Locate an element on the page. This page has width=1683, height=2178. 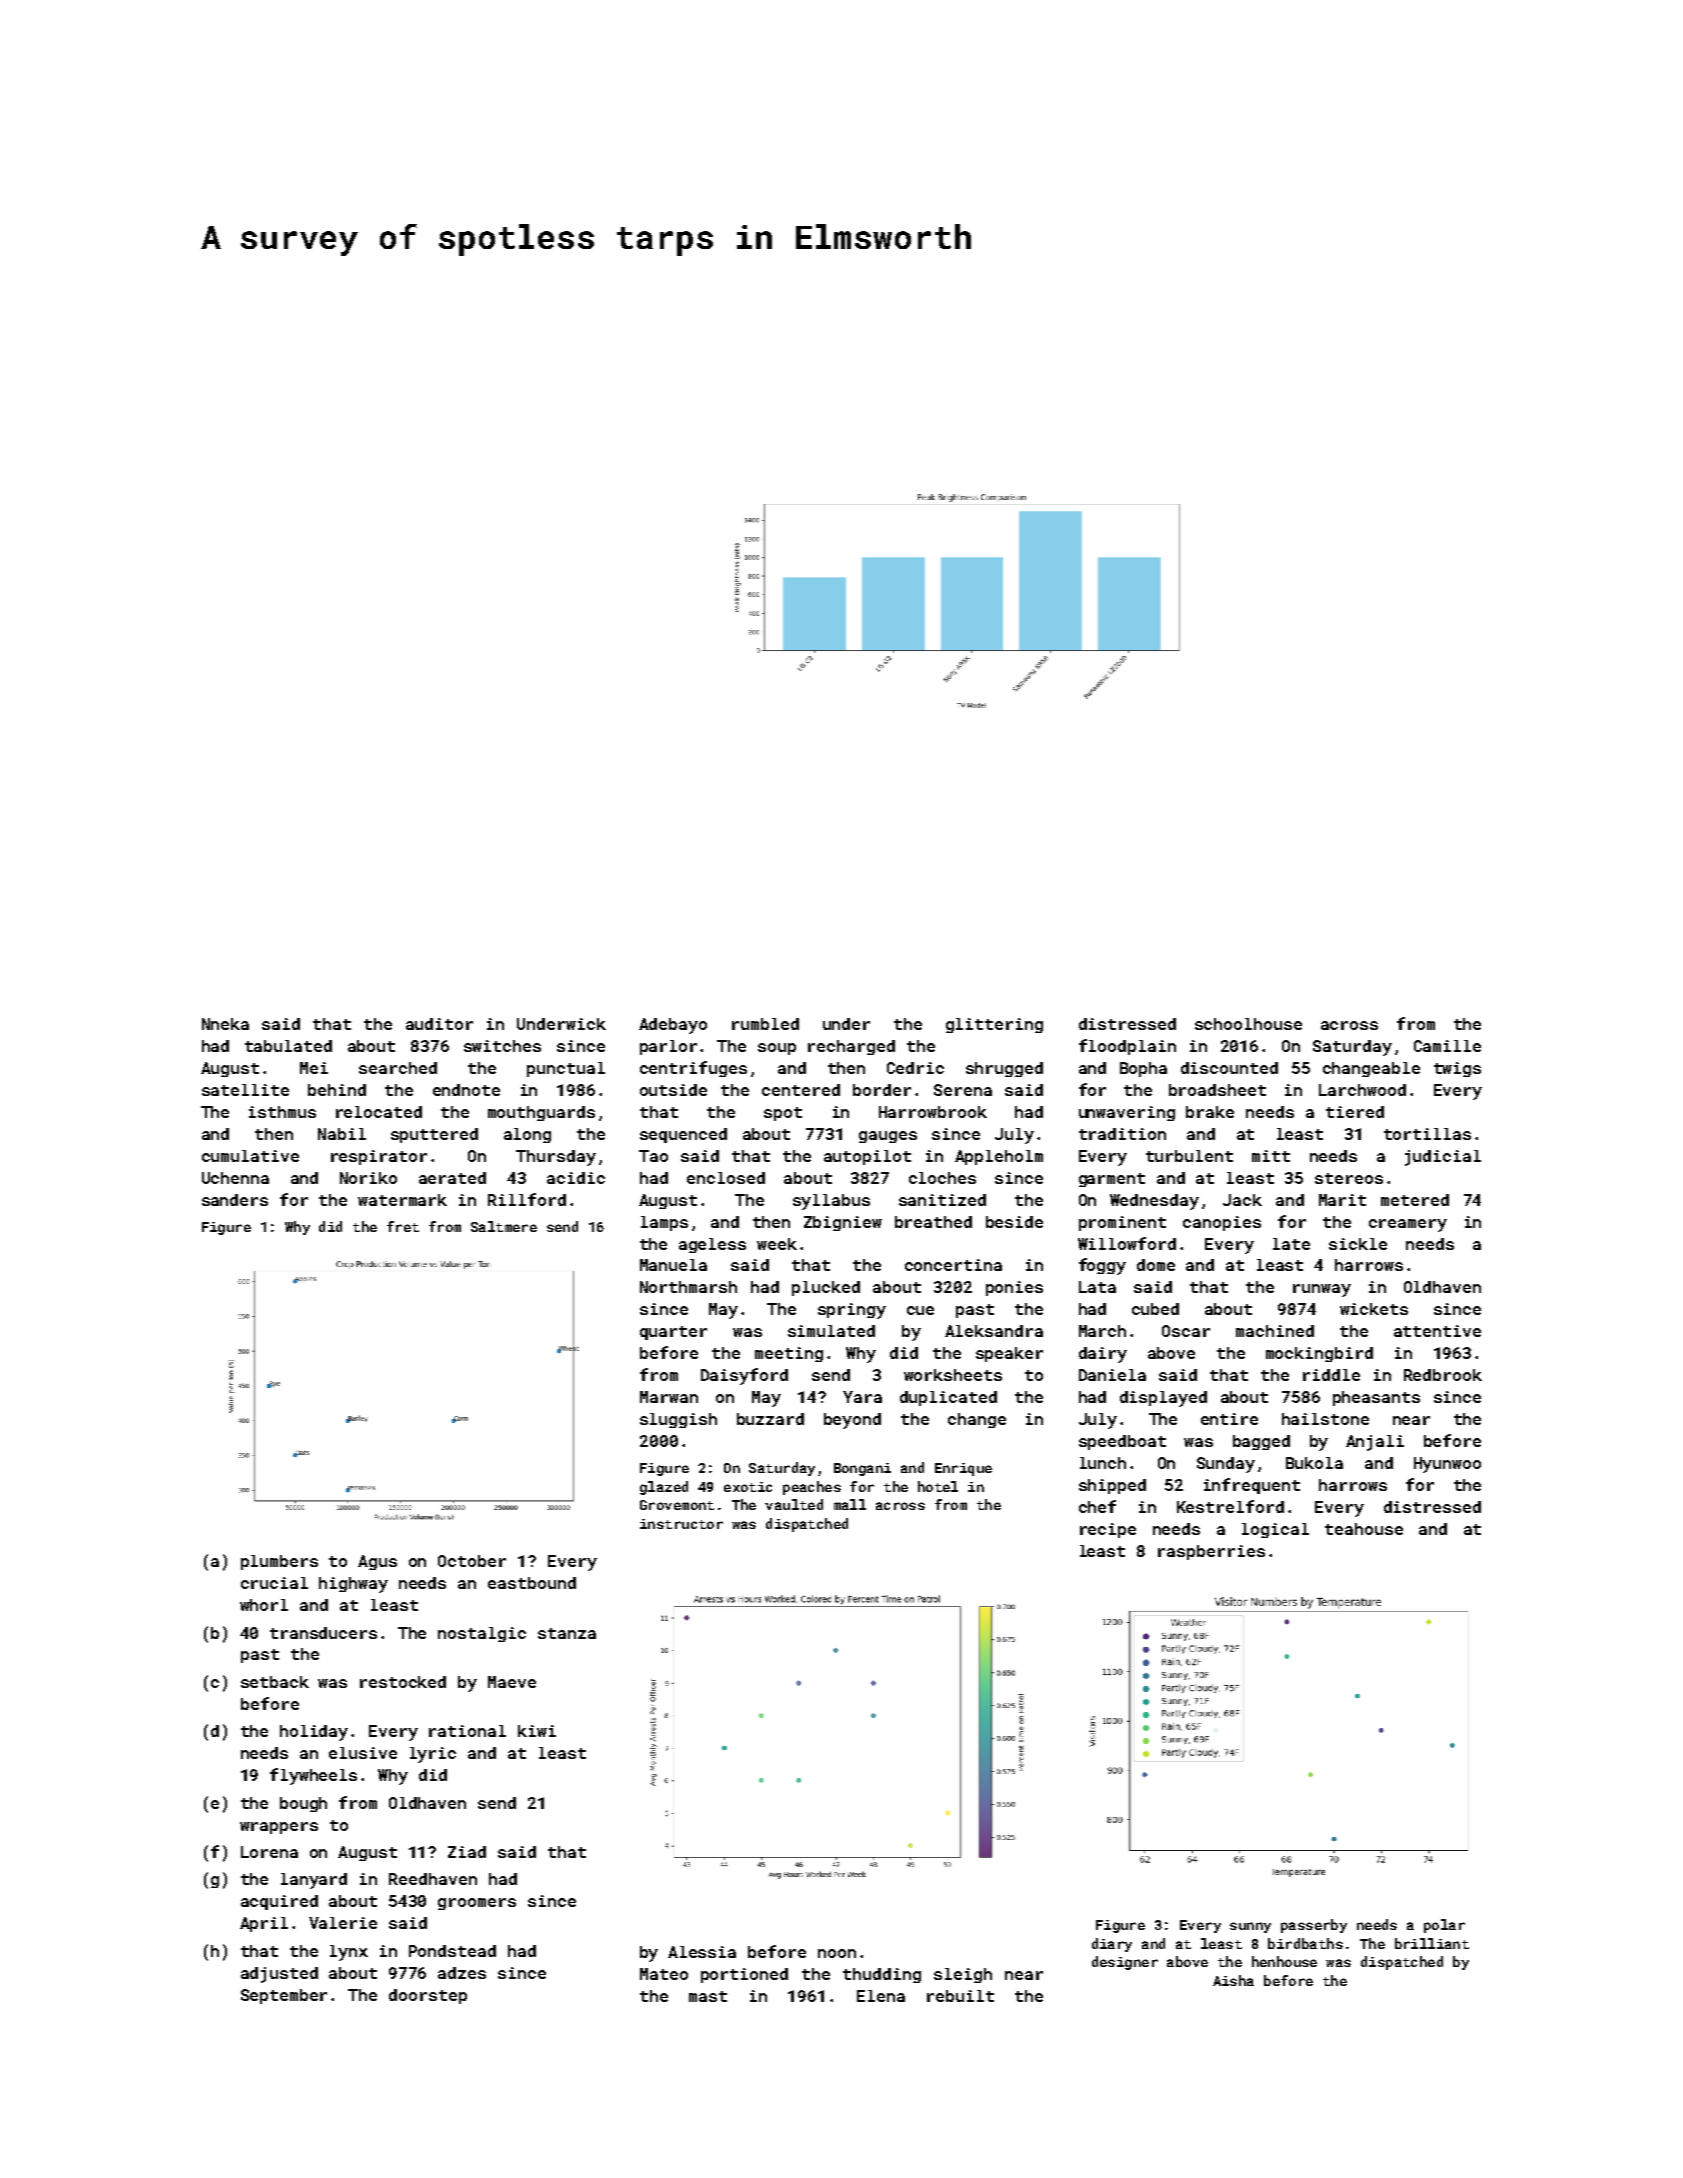
Nneka is located at coordinates (225, 1024).
